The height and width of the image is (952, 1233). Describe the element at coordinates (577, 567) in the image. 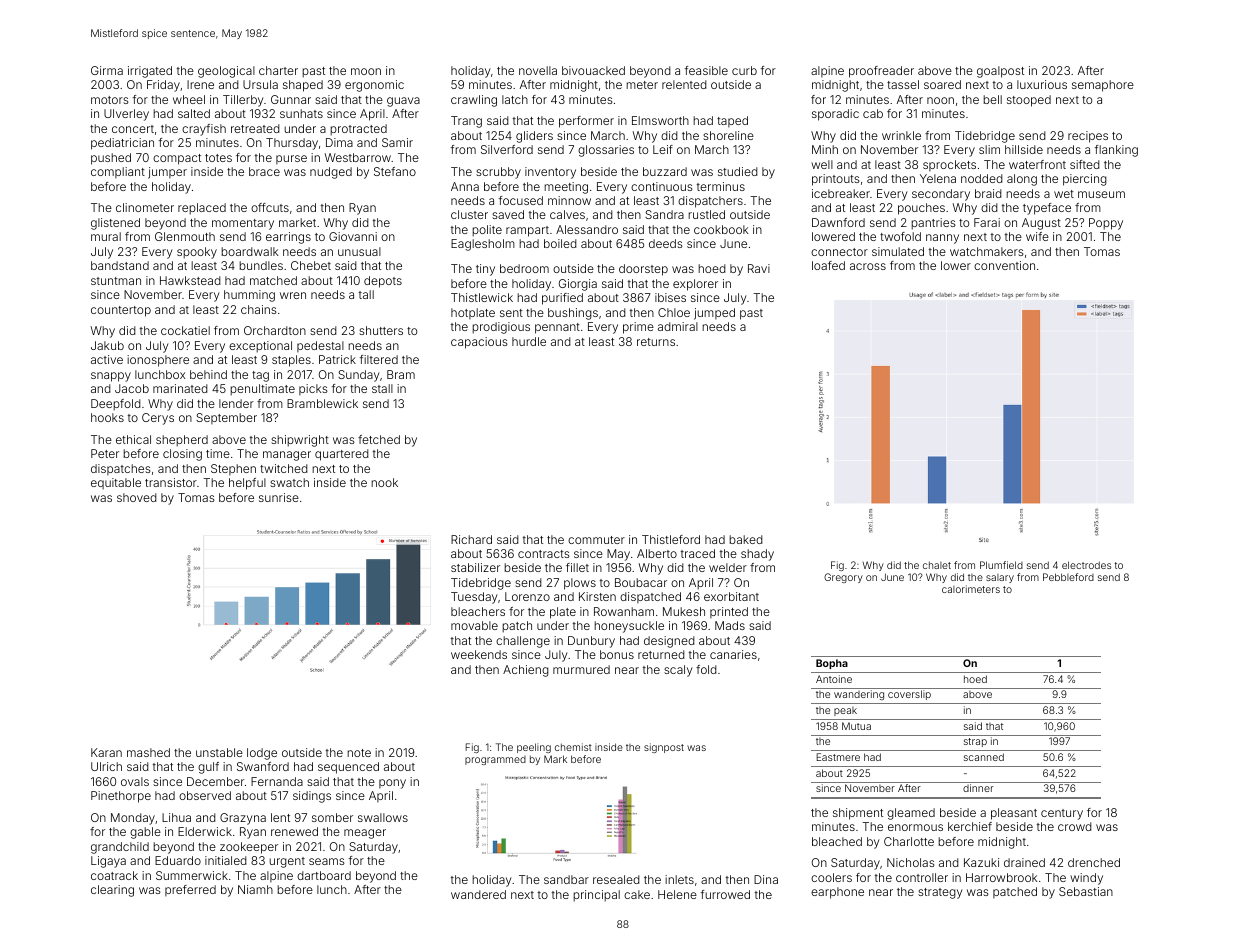

I see `fillet` at that location.
